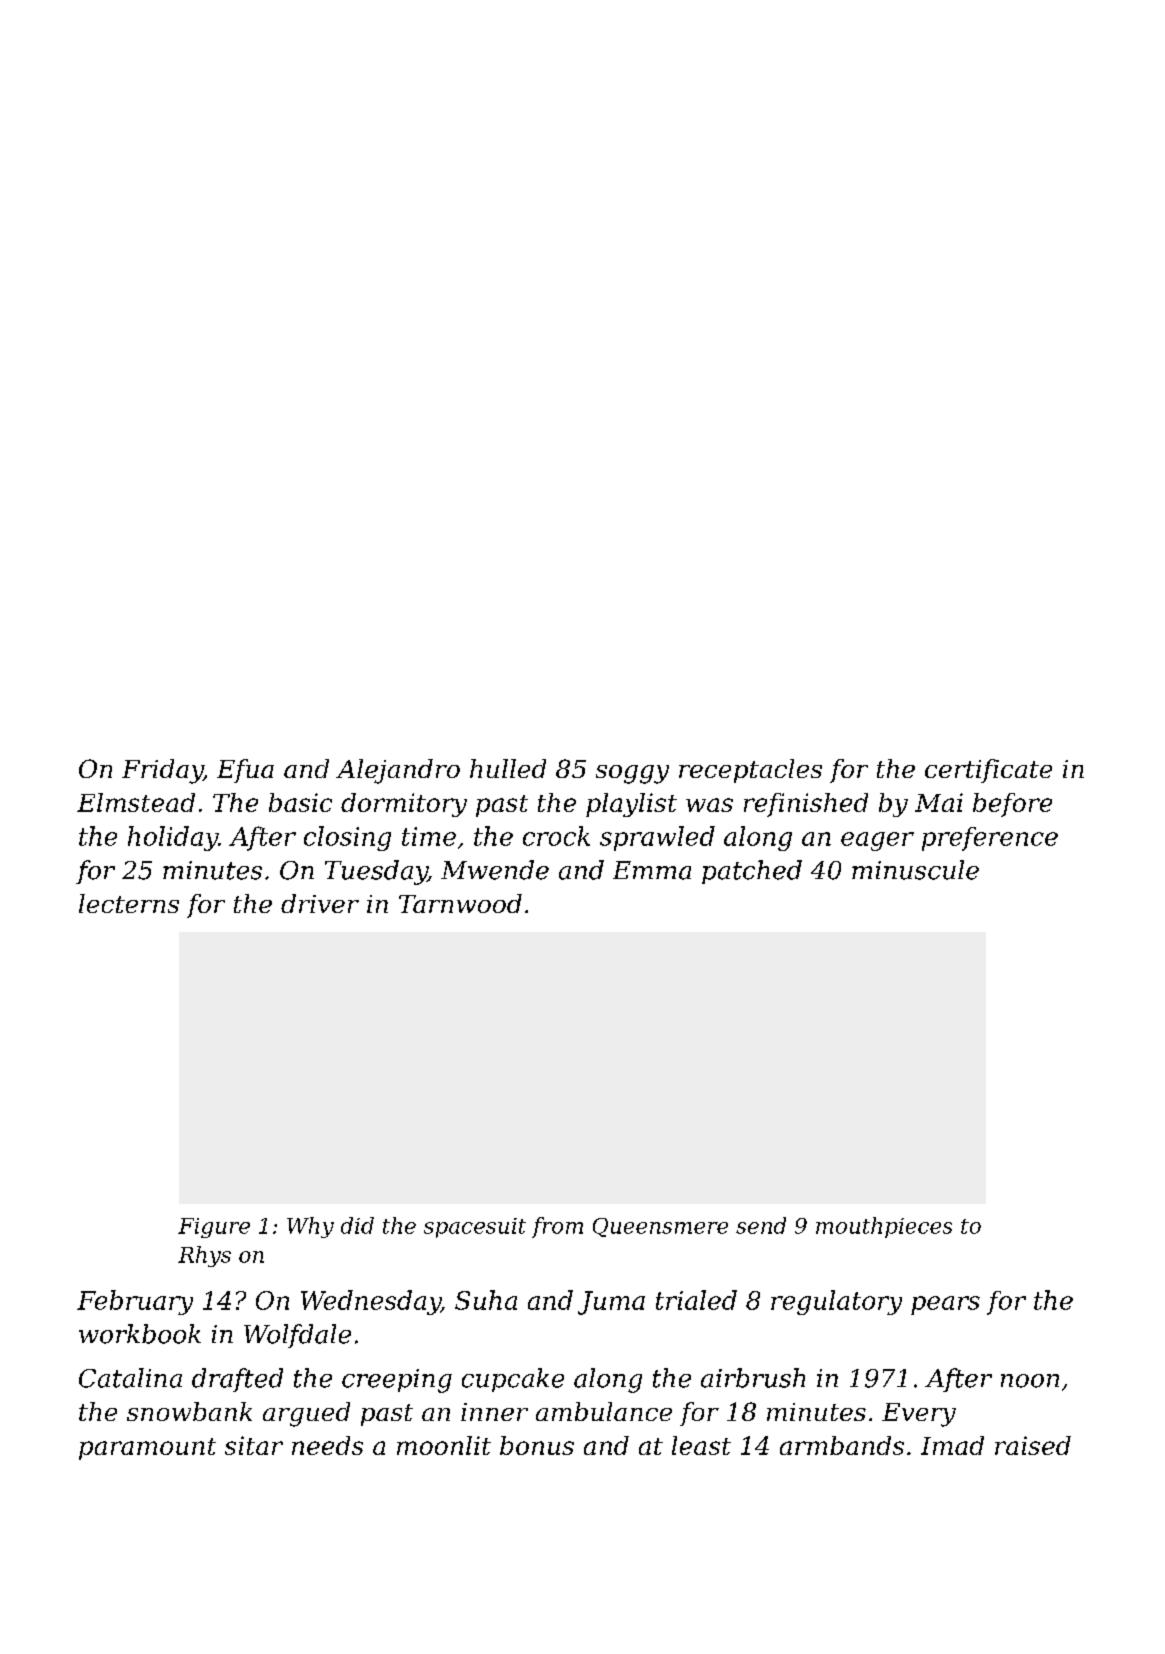 This page has height=1654, width=1165. I want to click on hulled, so click(508, 768).
